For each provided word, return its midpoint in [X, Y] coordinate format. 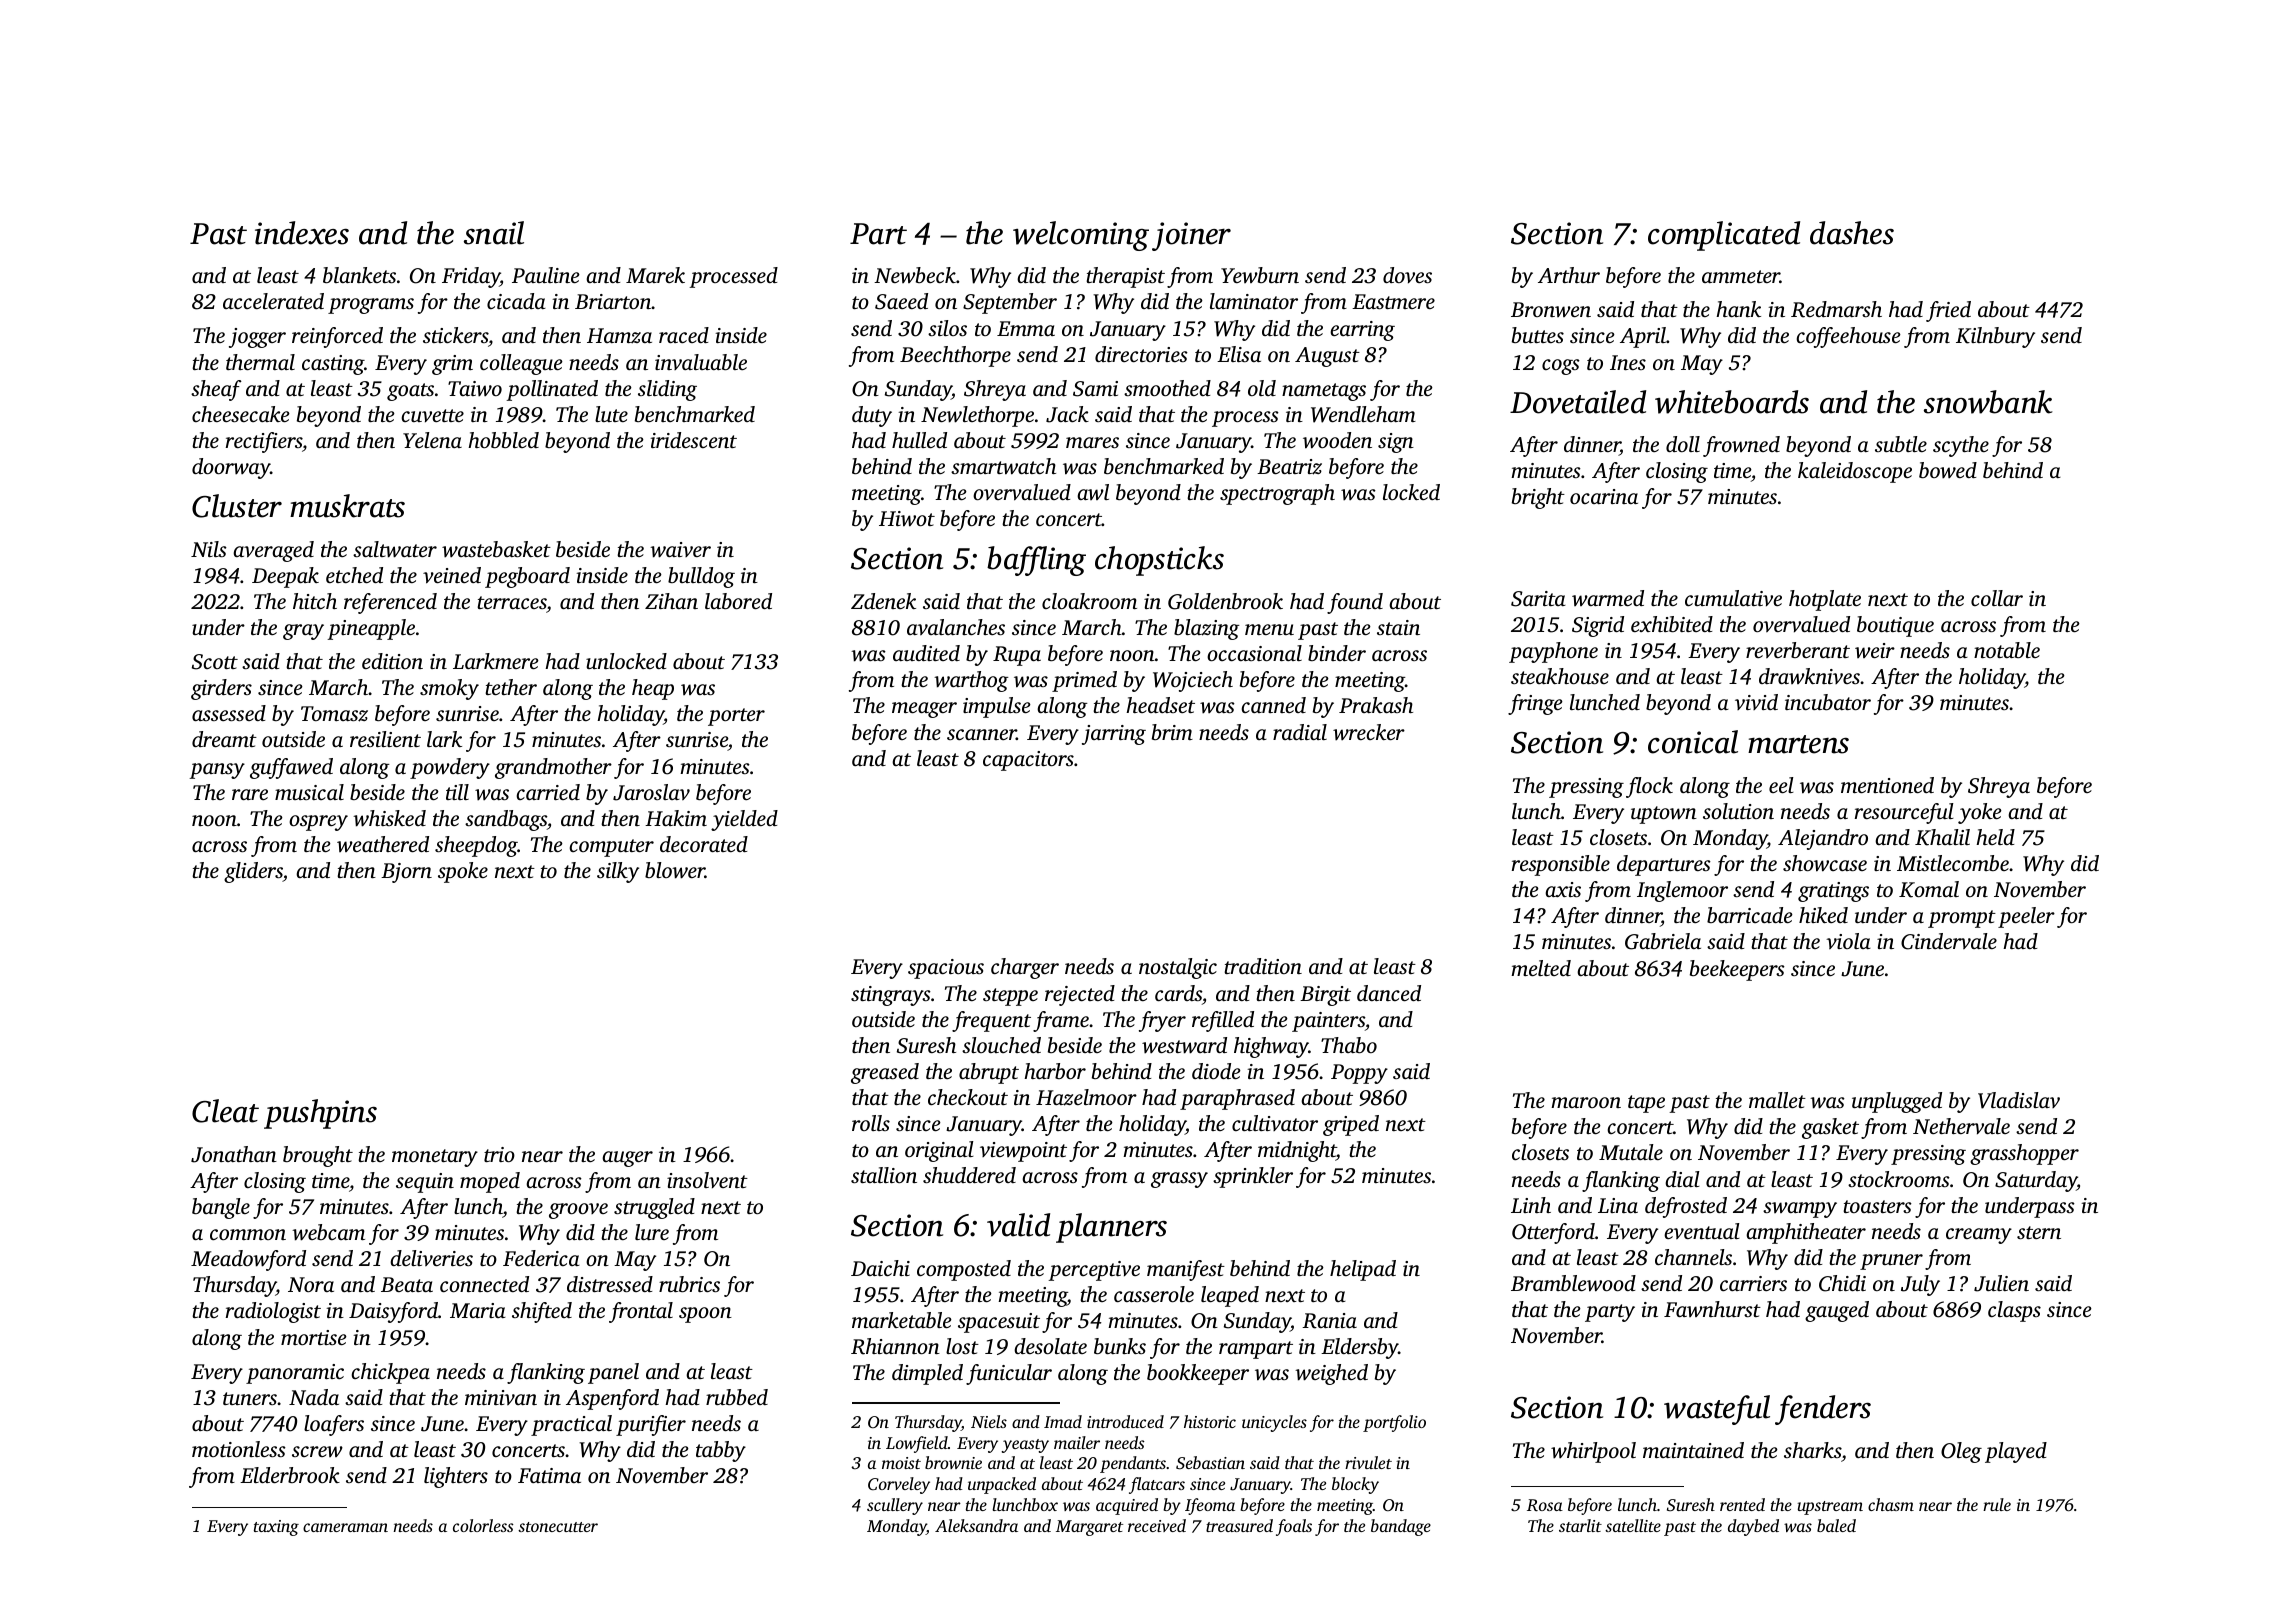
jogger [257, 338]
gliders [253, 872]
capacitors [1028, 761]
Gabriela [1663, 941]
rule [1997, 1504]
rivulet [1368, 1462]
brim [1172, 732]
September [1010, 303]
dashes [1852, 233]
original [939, 1151]
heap [653, 689]
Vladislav [2019, 1100]
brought [318, 1156]
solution [1738, 811]
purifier [651, 1425]
